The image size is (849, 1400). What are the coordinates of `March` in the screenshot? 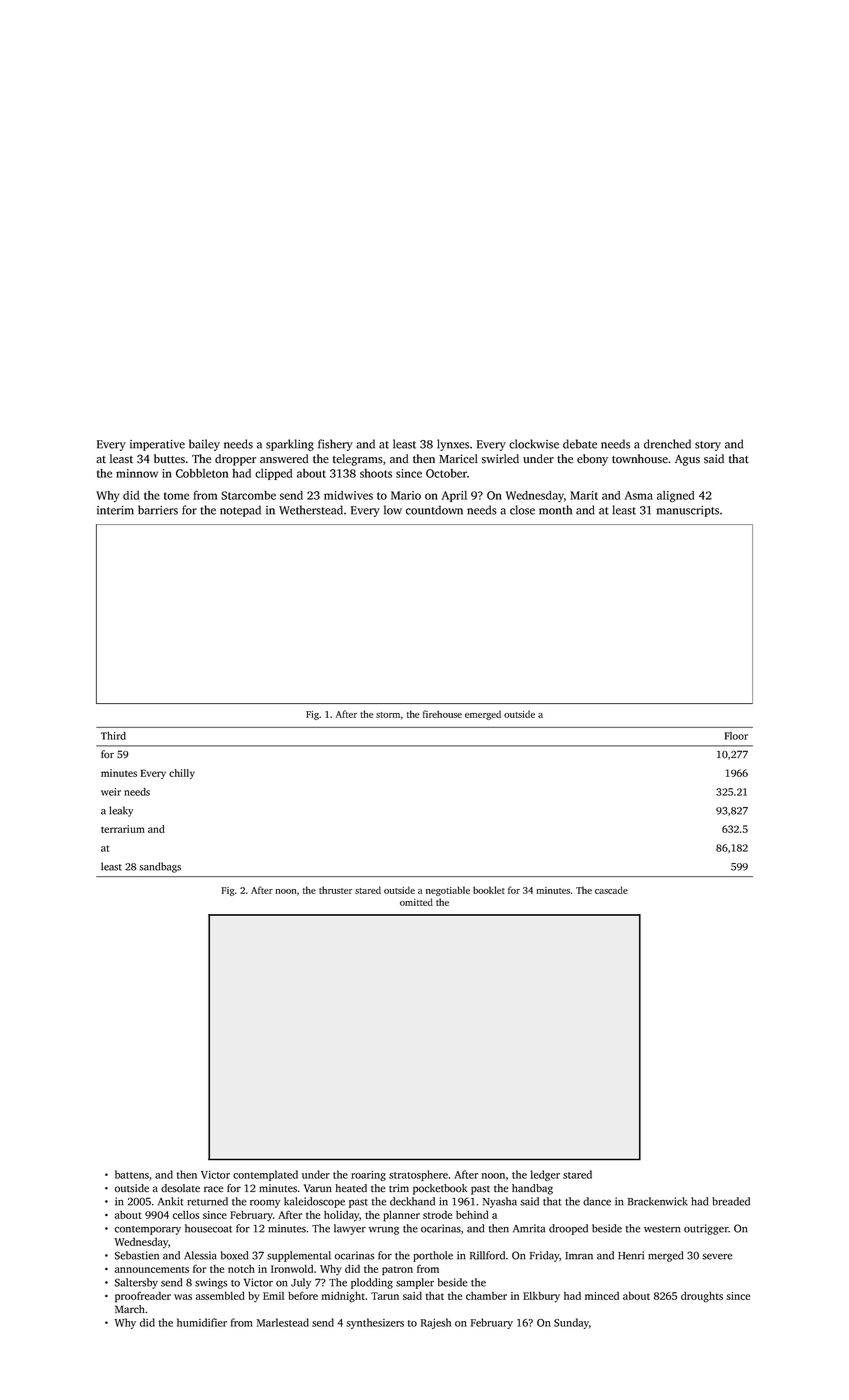 It's located at (130, 1309).
